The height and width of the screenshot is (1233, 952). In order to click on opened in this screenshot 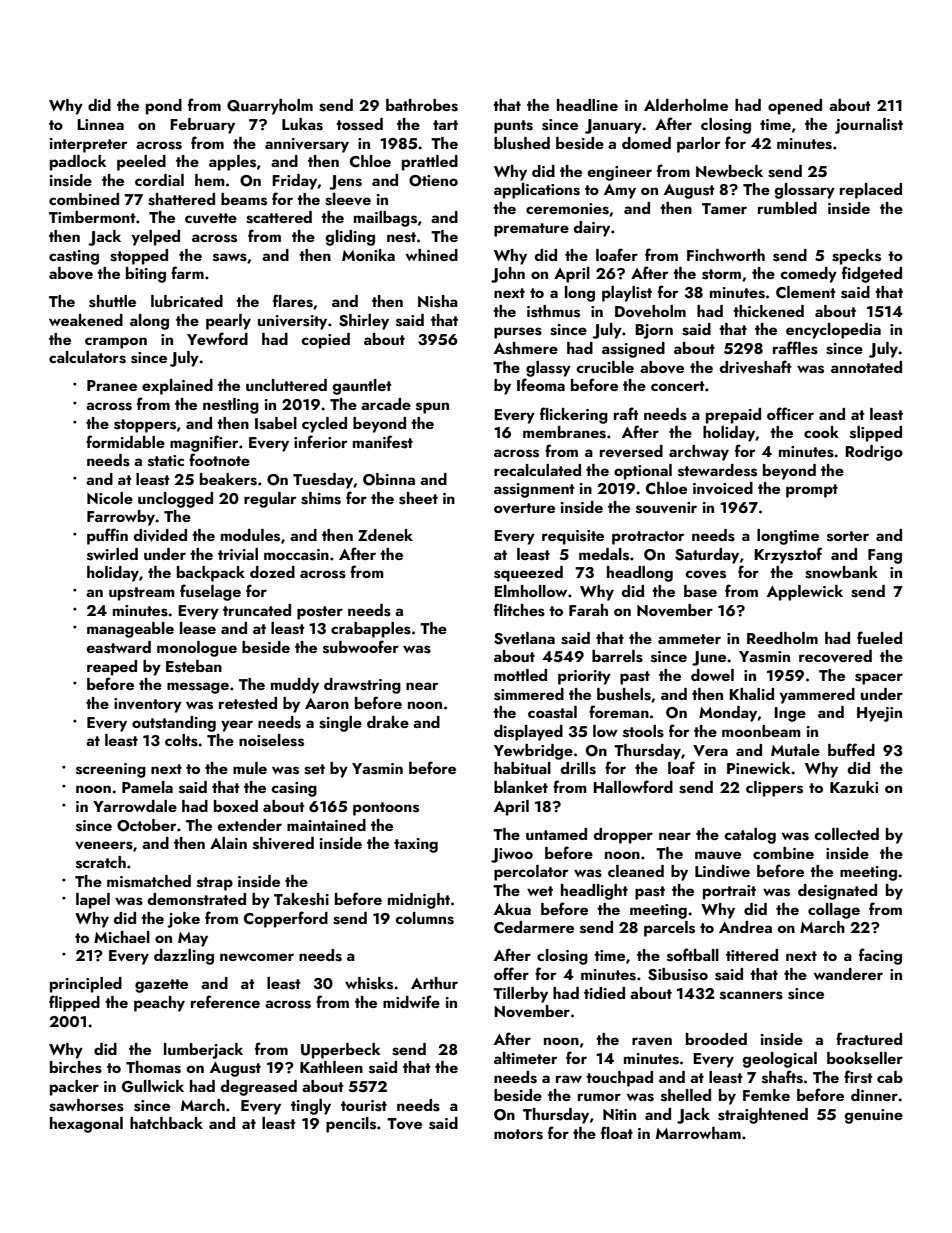, I will do `click(795, 107)`.
